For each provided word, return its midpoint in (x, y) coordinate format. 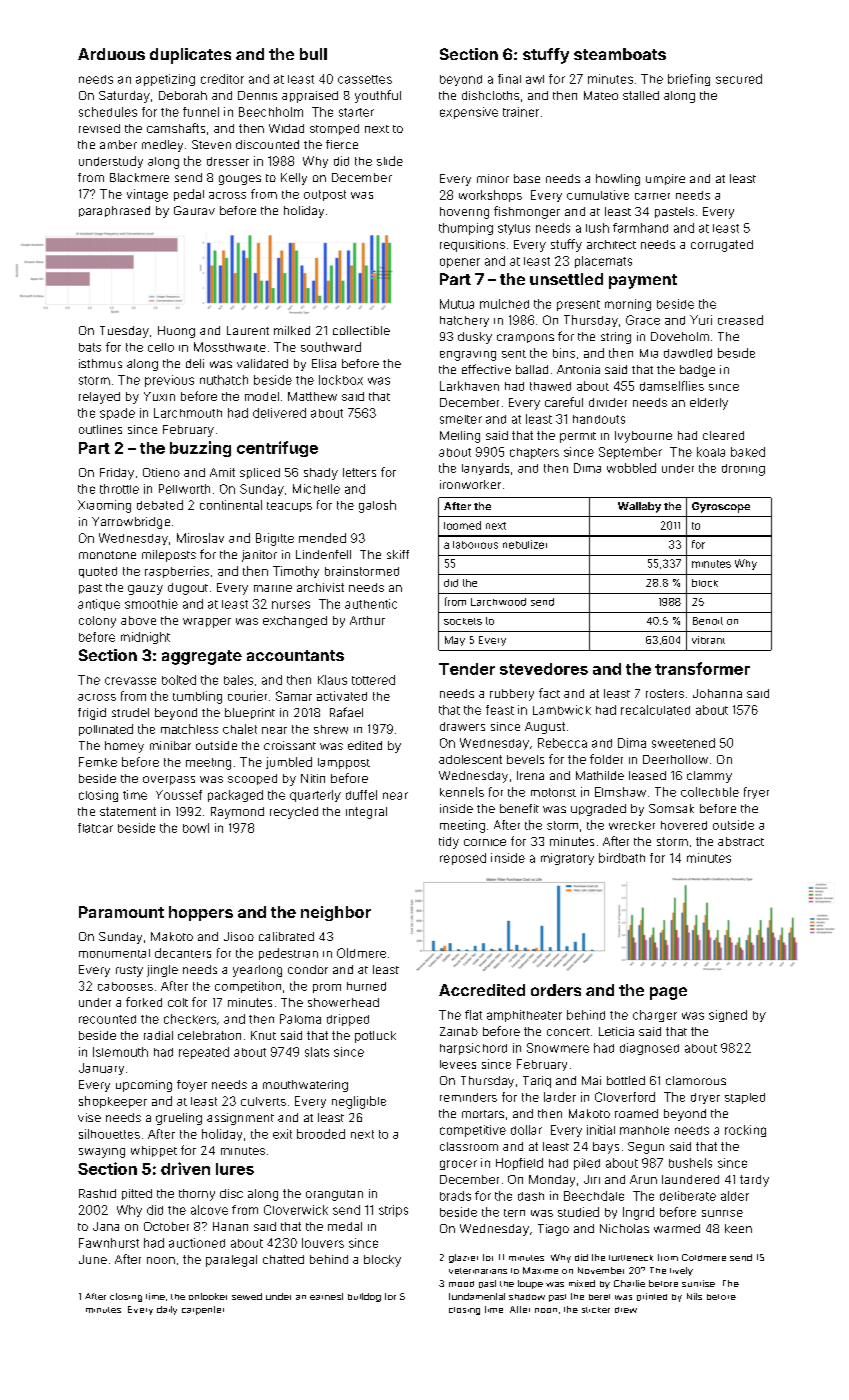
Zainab (459, 1031)
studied (578, 1212)
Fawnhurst (109, 1243)
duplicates (190, 56)
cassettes (365, 79)
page (668, 993)
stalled (641, 95)
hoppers (201, 913)
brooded (321, 1134)
